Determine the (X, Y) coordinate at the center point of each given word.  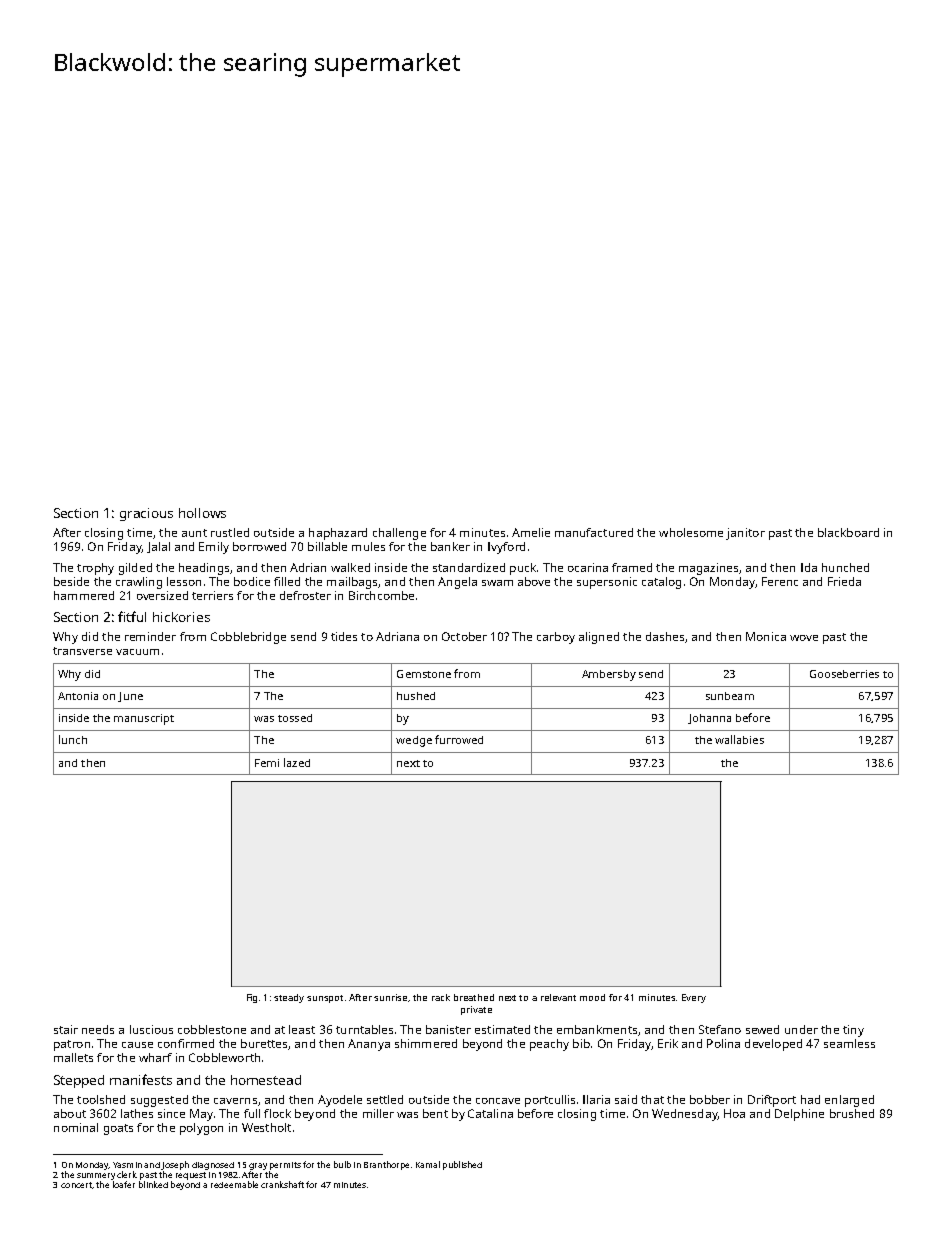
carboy (556, 638)
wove (804, 638)
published (462, 1165)
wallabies (739, 739)
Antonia (78, 696)
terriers (212, 595)
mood (592, 997)
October (464, 636)
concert (76, 1185)
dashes (665, 636)
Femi (267, 763)
